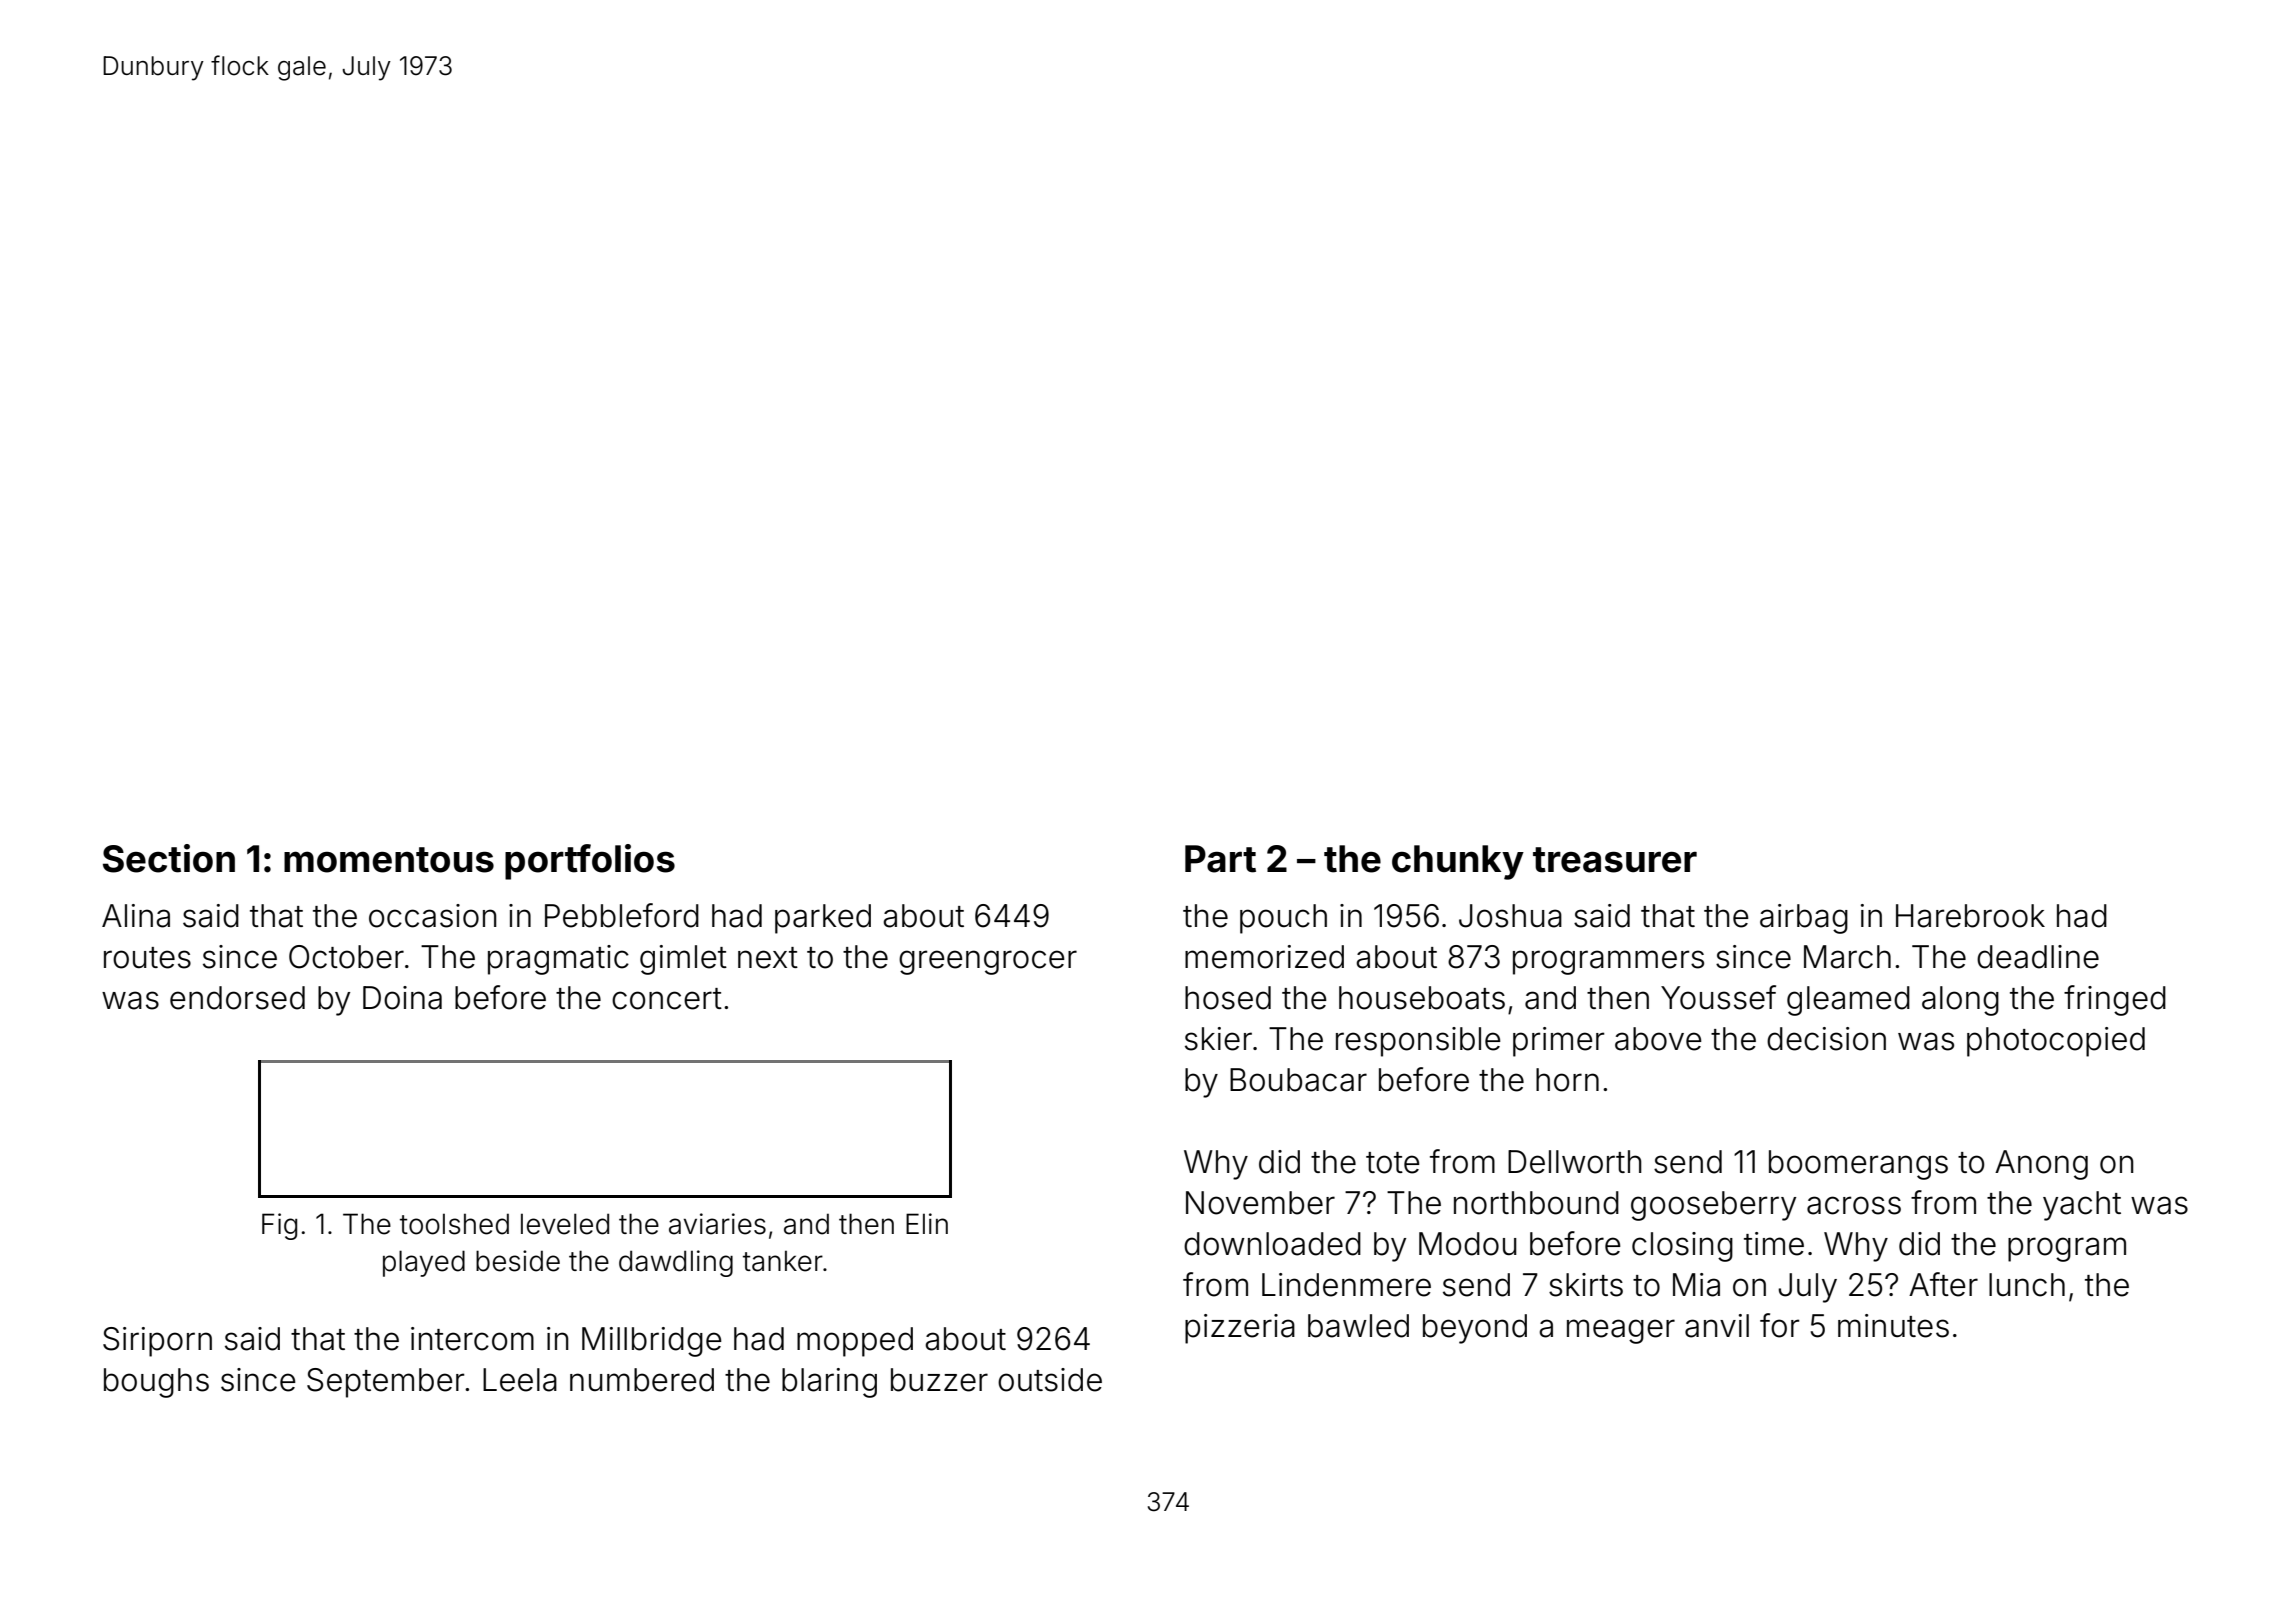 The image size is (2292, 1620). Describe the element at coordinates (676, 1263) in the screenshot. I see `dawdling` at that location.
